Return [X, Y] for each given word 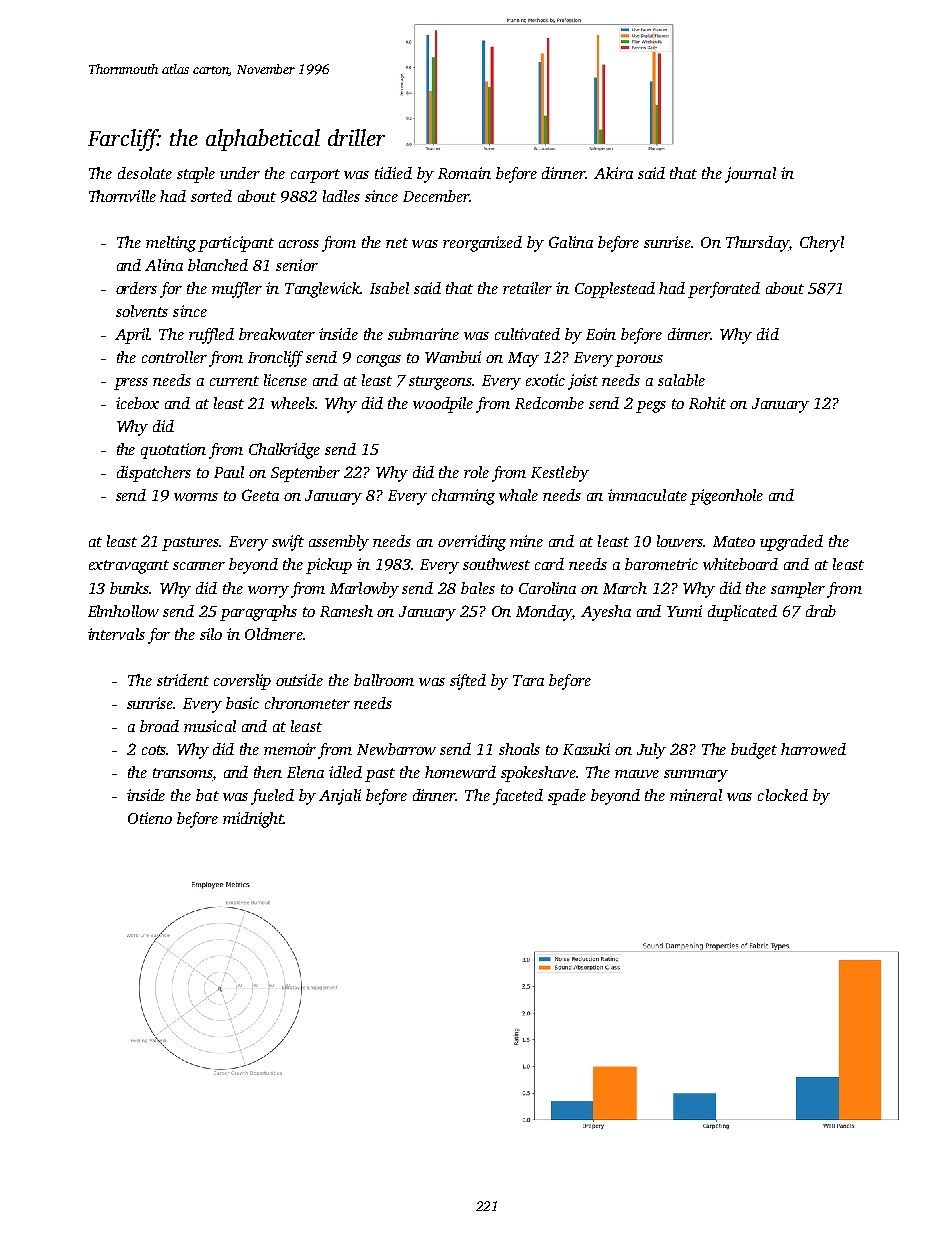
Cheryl [822, 244]
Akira [613, 173]
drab [821, 611]
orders [136, 288]
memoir [290, 749]
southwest [496, 564]
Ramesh [346, 611]
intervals [116, 634]
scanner [199, 566]
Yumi [684, 611]
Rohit [707, 403]
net [397, 243]
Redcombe [549, 403]
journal [750, 175]
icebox [137, 403]
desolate [145, 173]
